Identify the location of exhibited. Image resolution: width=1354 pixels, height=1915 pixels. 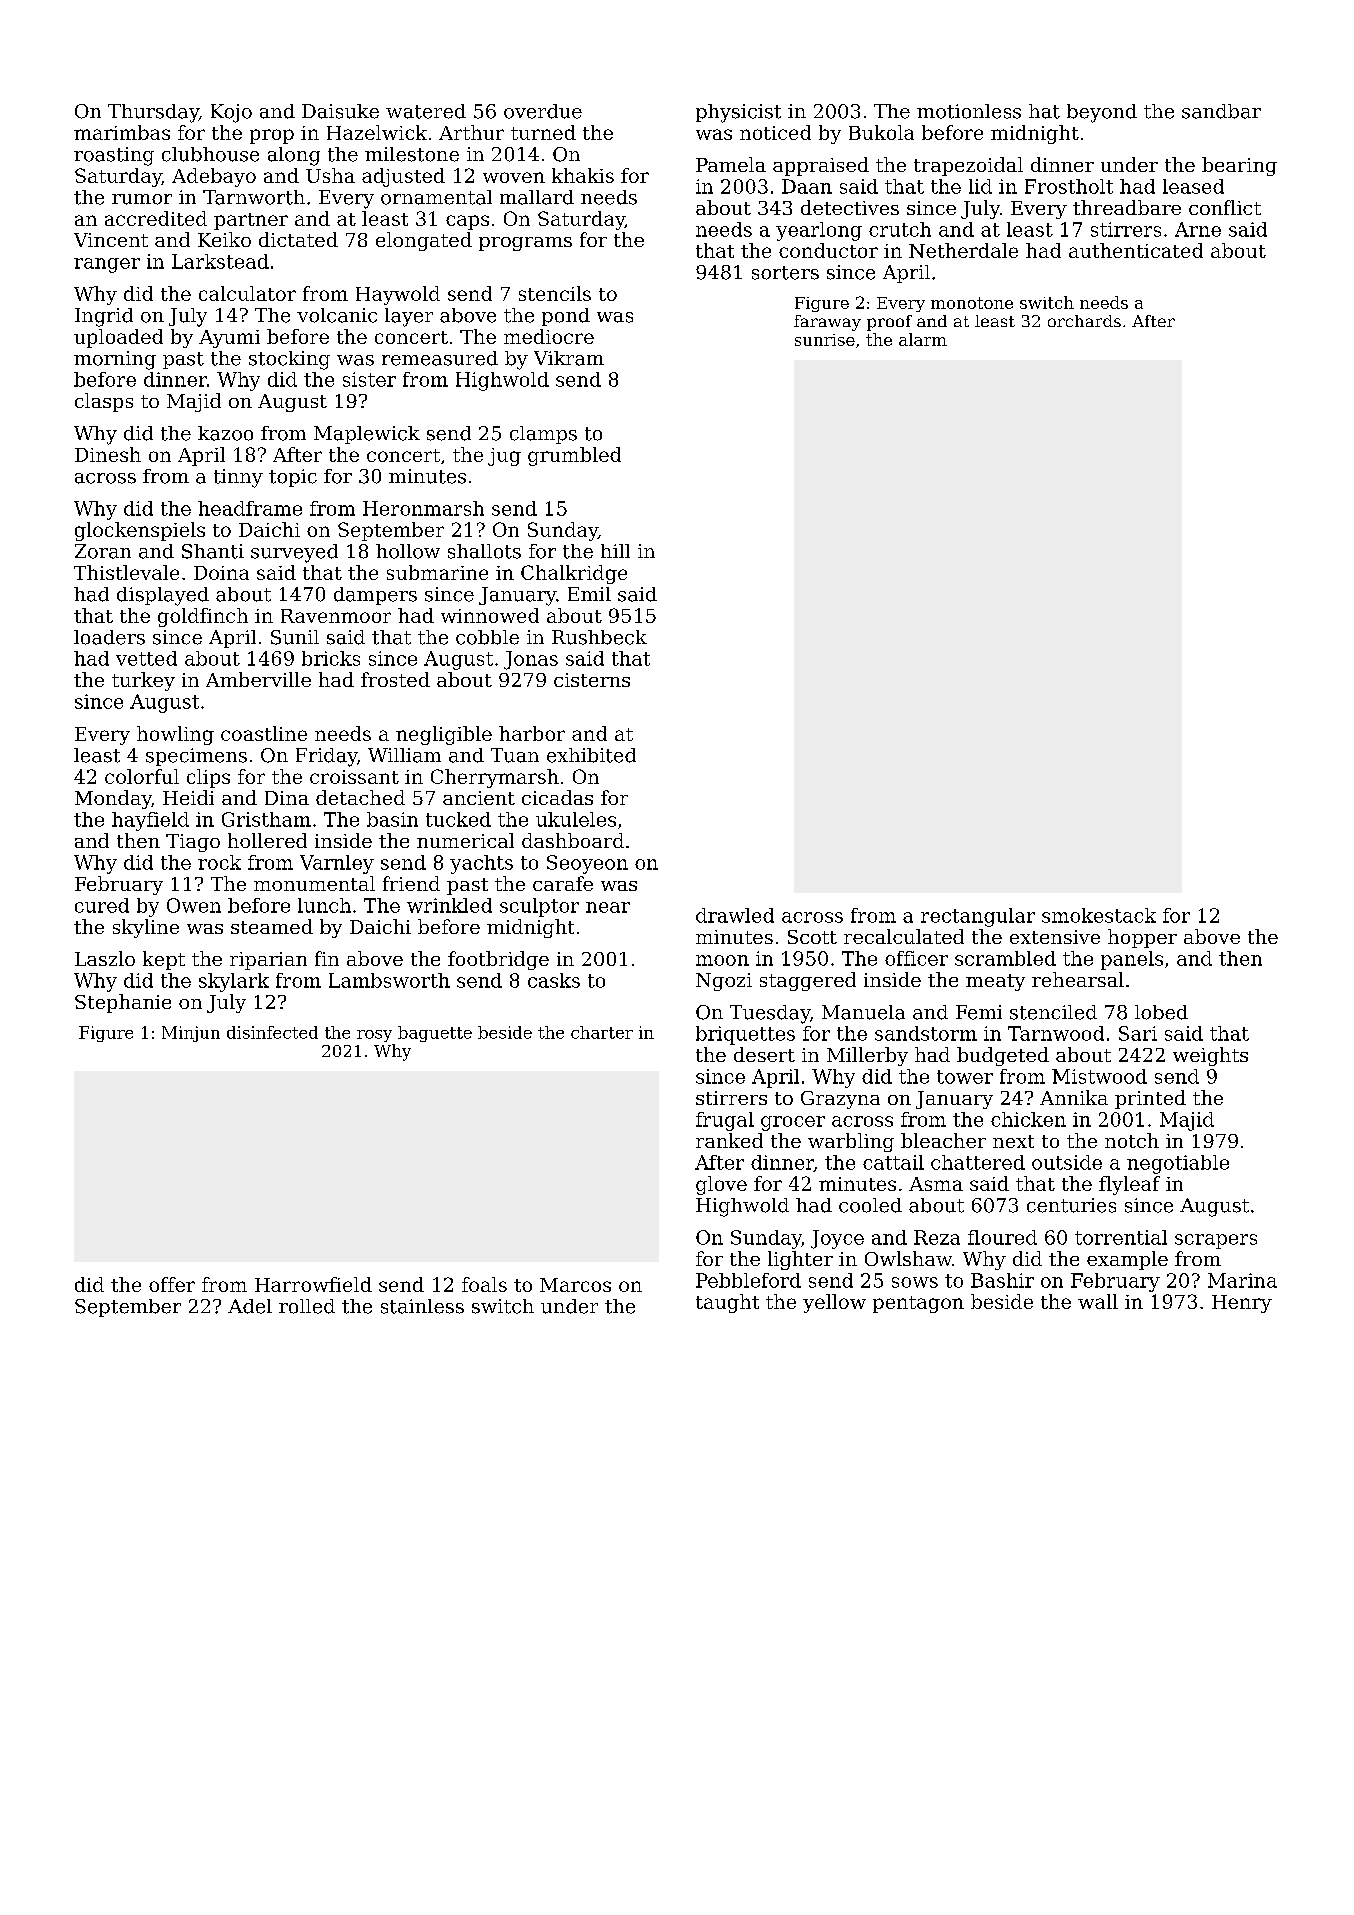
(591, 755).
